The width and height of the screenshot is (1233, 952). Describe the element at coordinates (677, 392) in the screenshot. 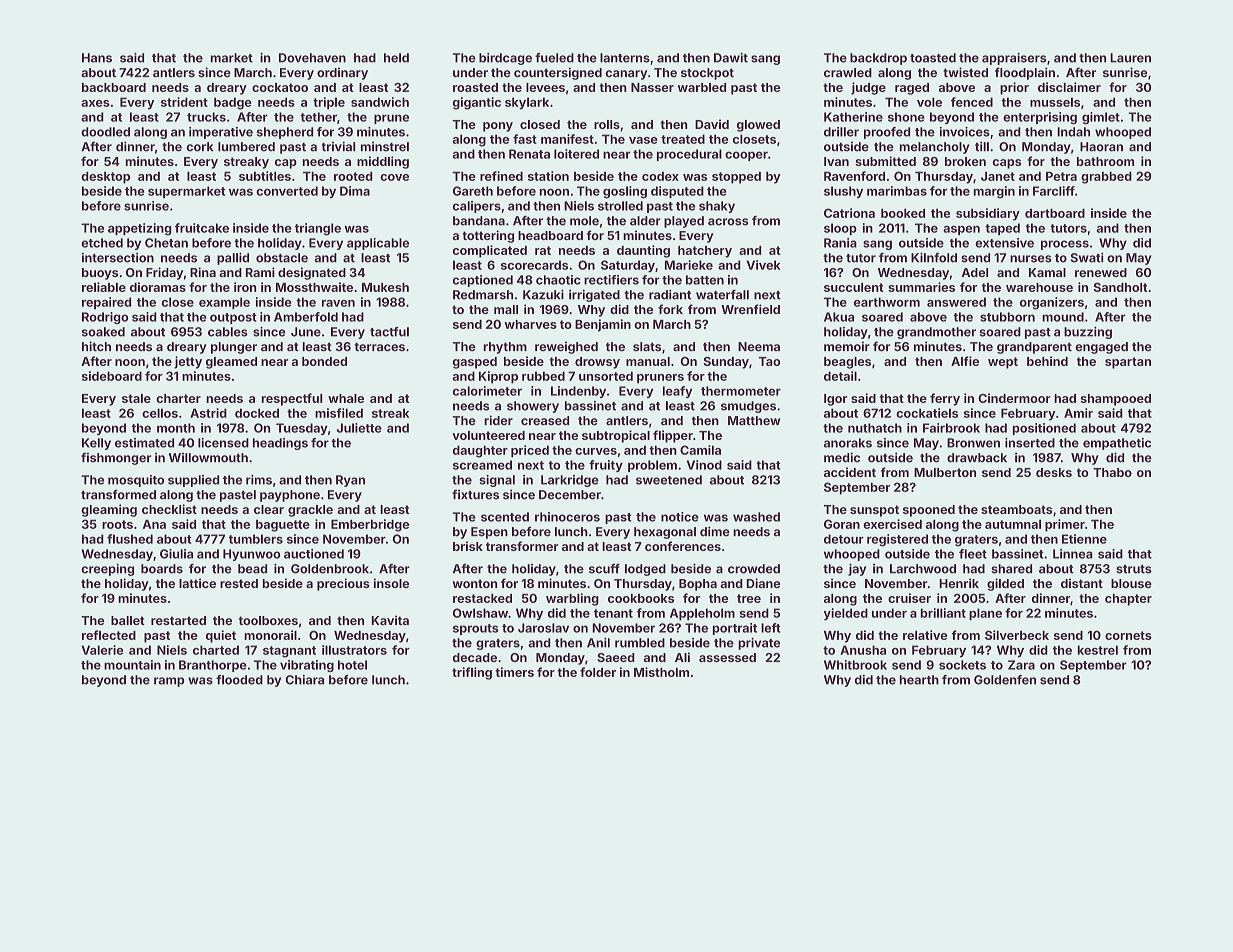

I see `leafy` at that location.
